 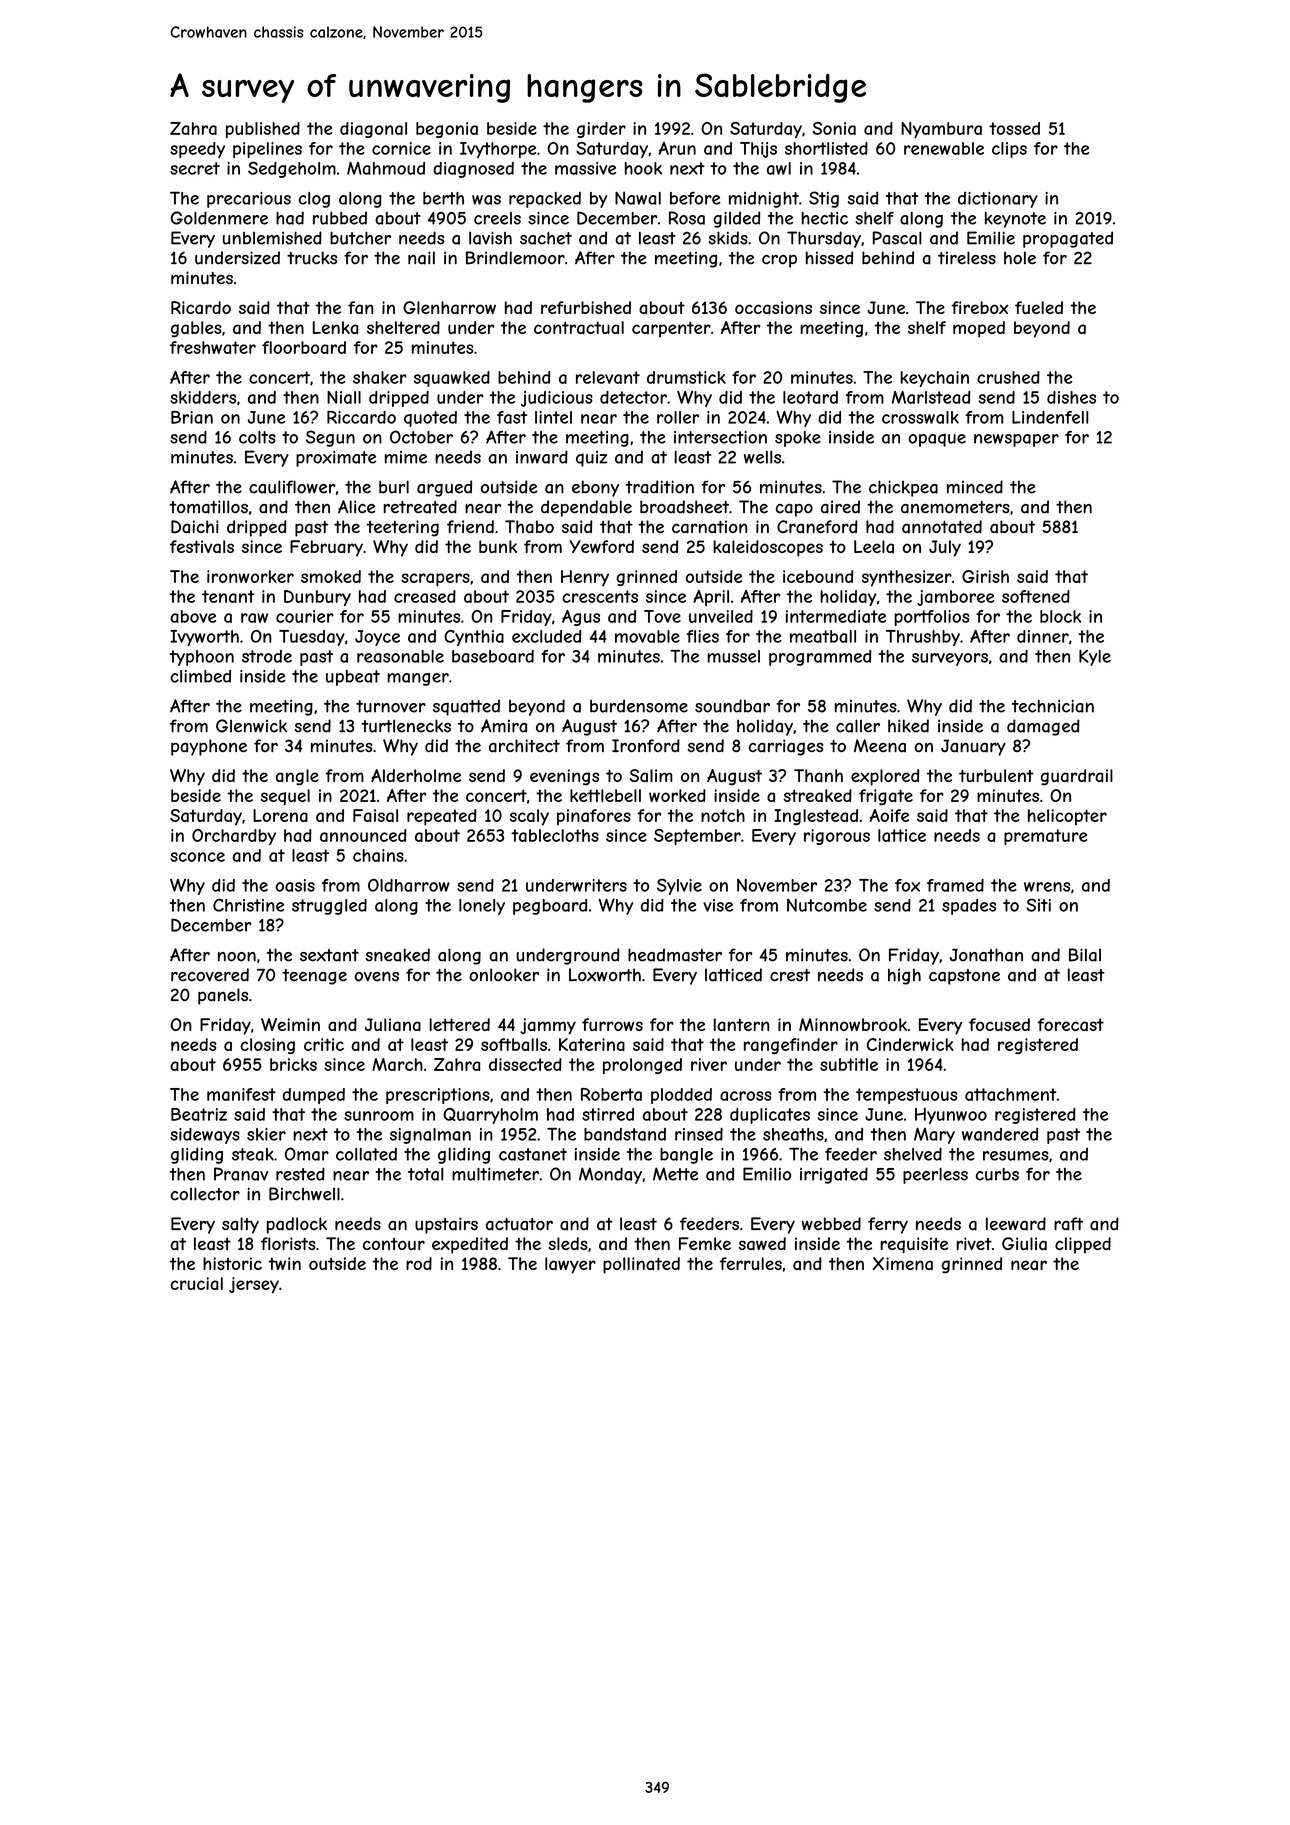 What do you see at coordinates (903, 1263) in the screenshot?
I see `Ximena` at bounding box center [903, 1263].
